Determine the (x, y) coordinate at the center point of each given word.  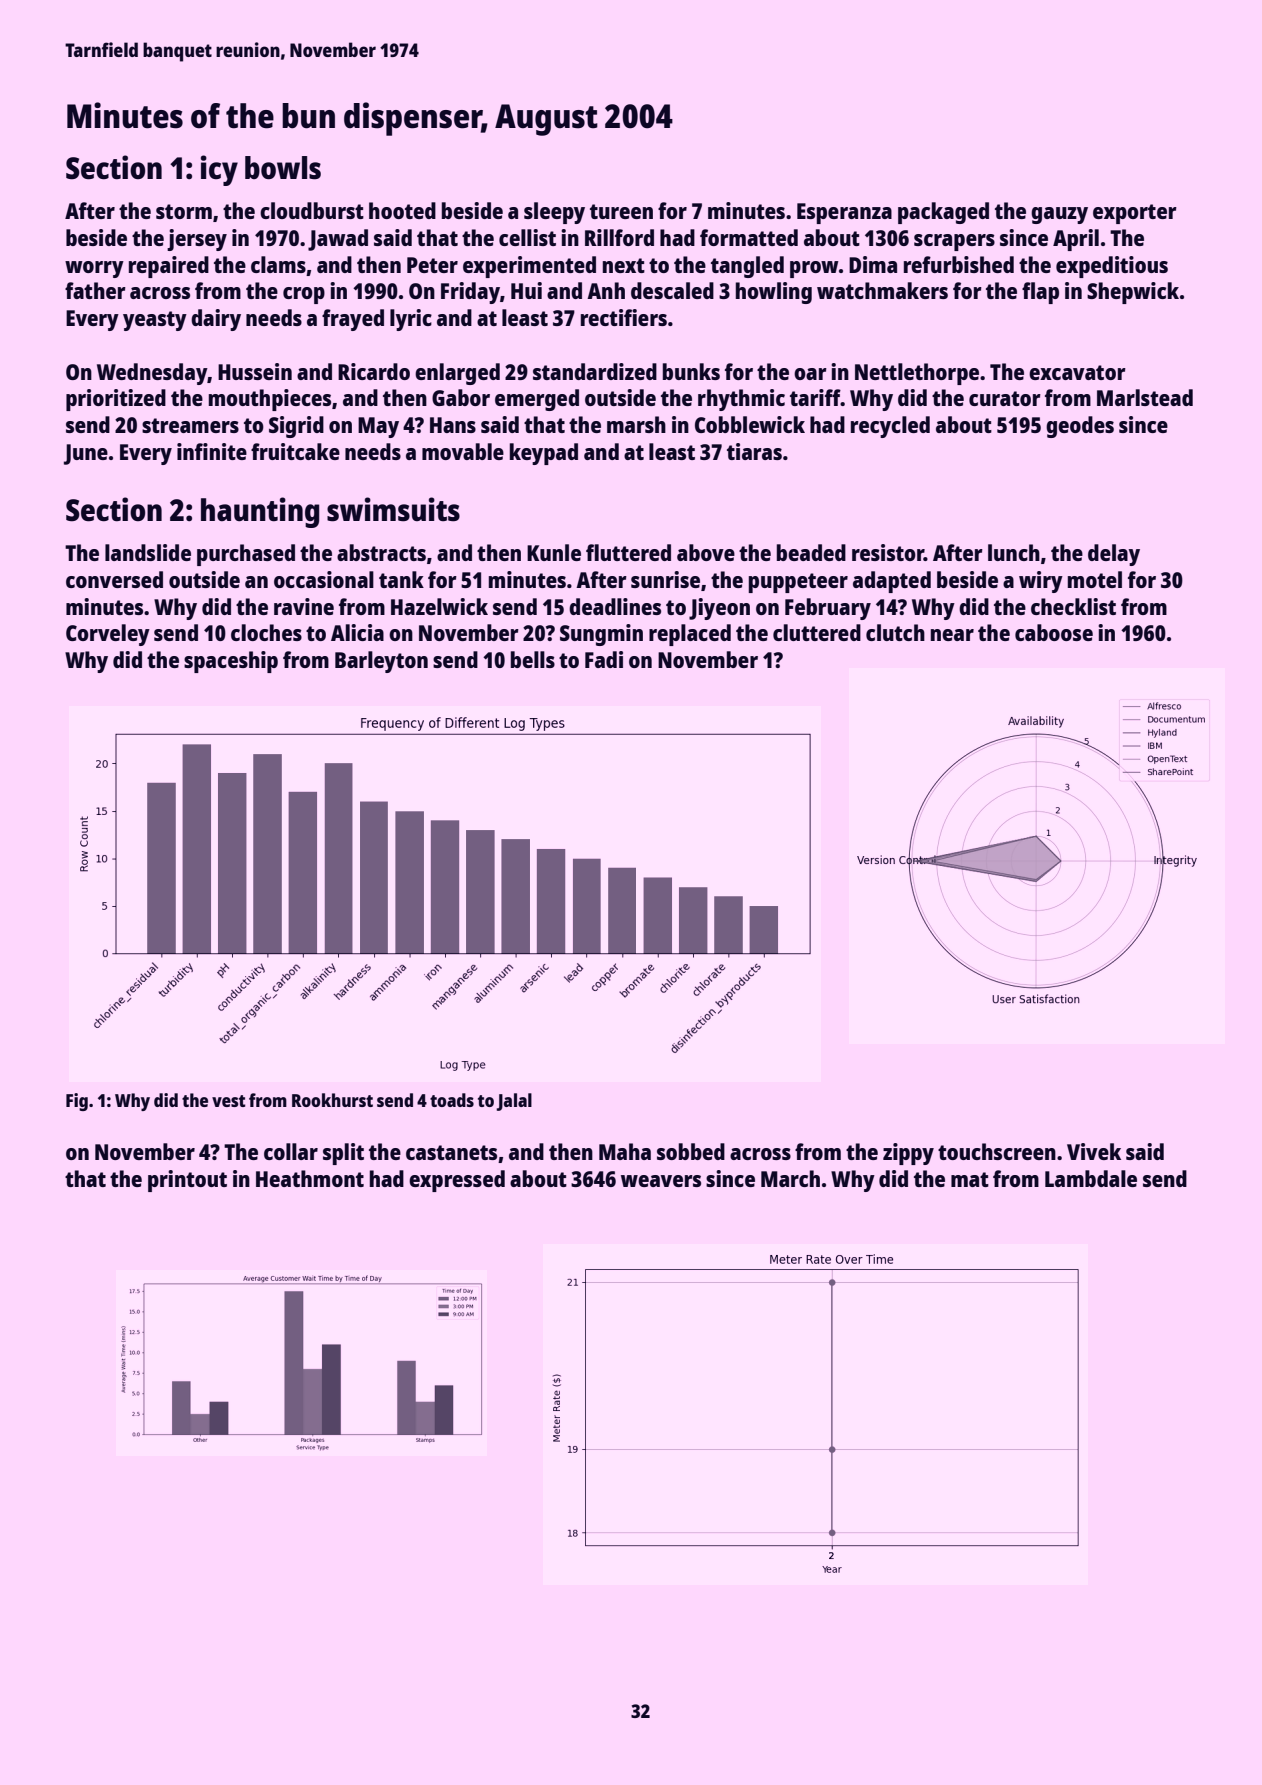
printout (187, 1181)
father (95, 290)
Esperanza (844, 213)
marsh (636, 424)
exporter (1135, 214)
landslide (148, 552)
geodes (1080, 427)
